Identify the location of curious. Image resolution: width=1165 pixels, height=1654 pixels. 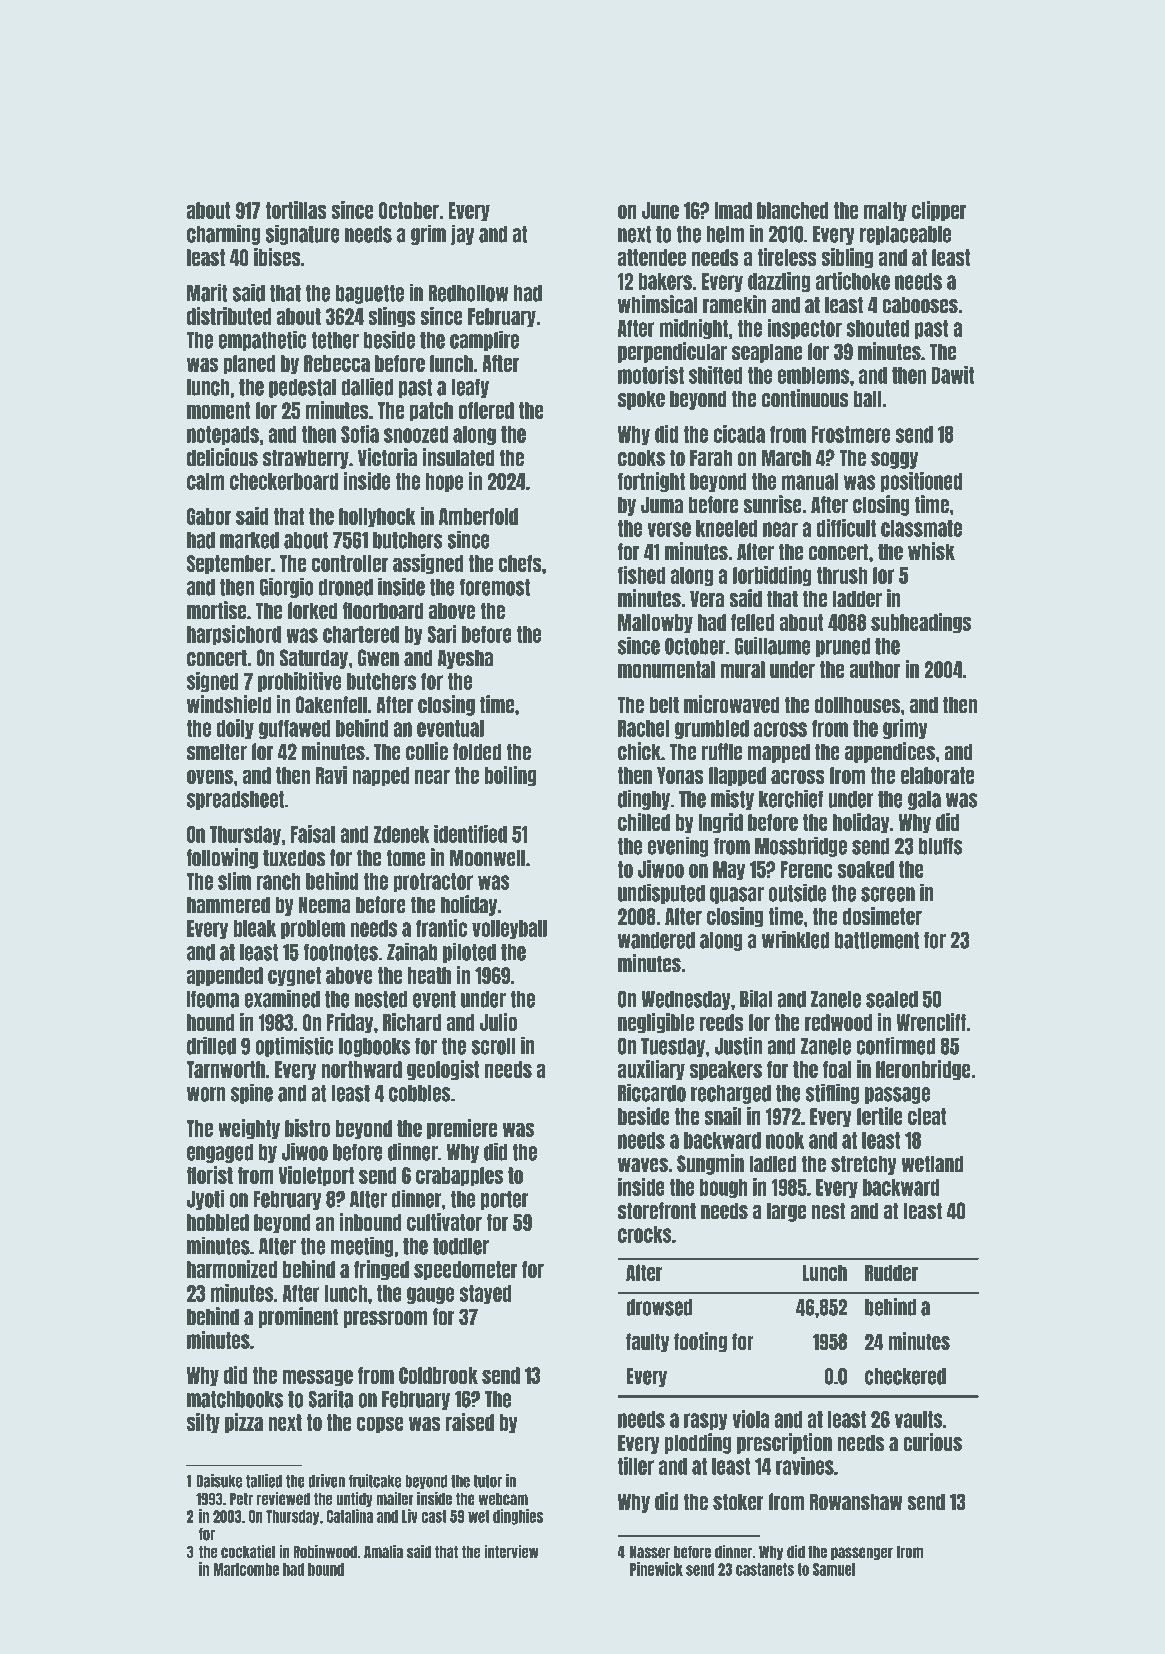
(932, 1442).
